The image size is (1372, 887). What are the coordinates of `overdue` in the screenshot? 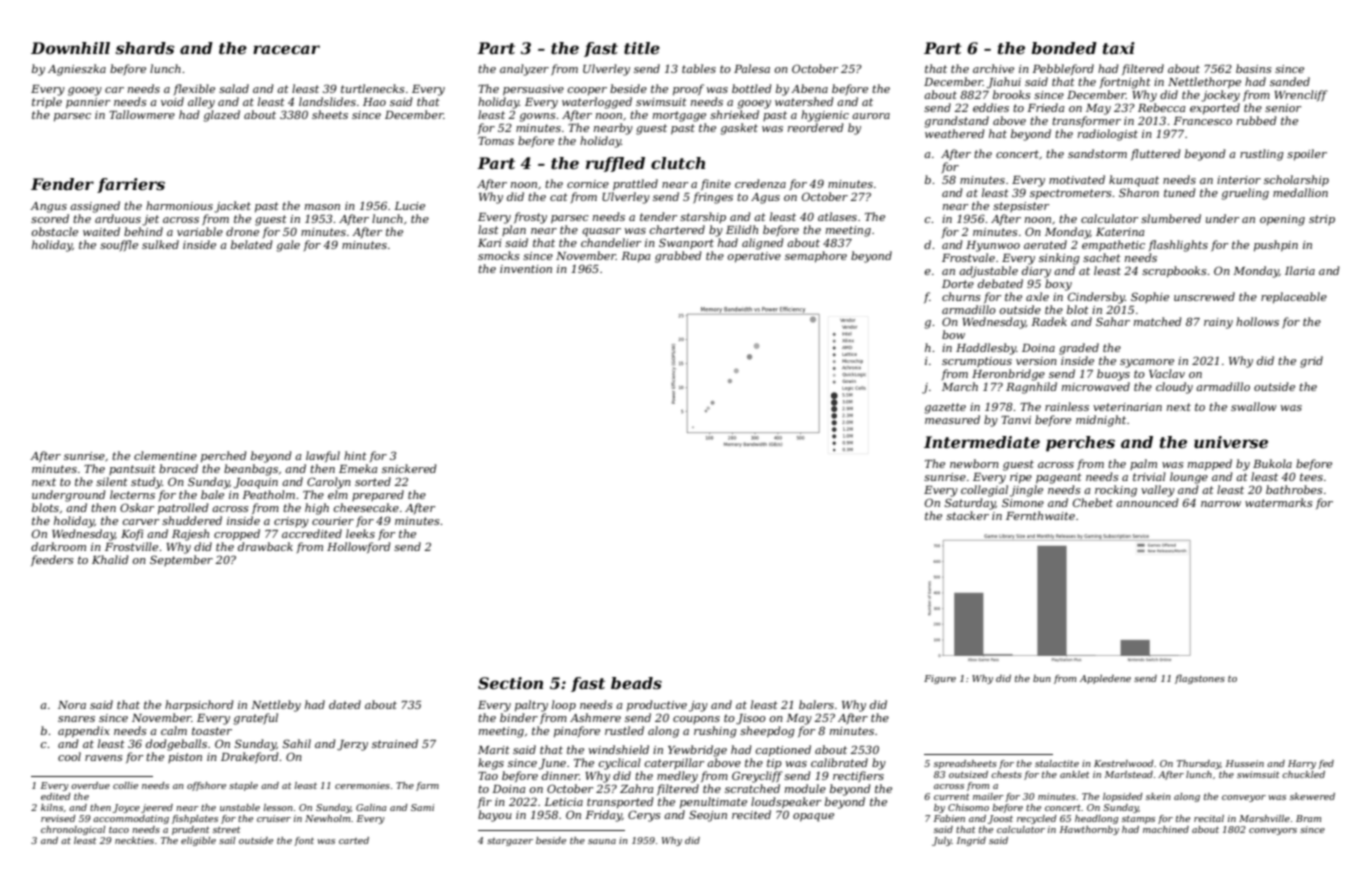 It's located at (90, 785).
